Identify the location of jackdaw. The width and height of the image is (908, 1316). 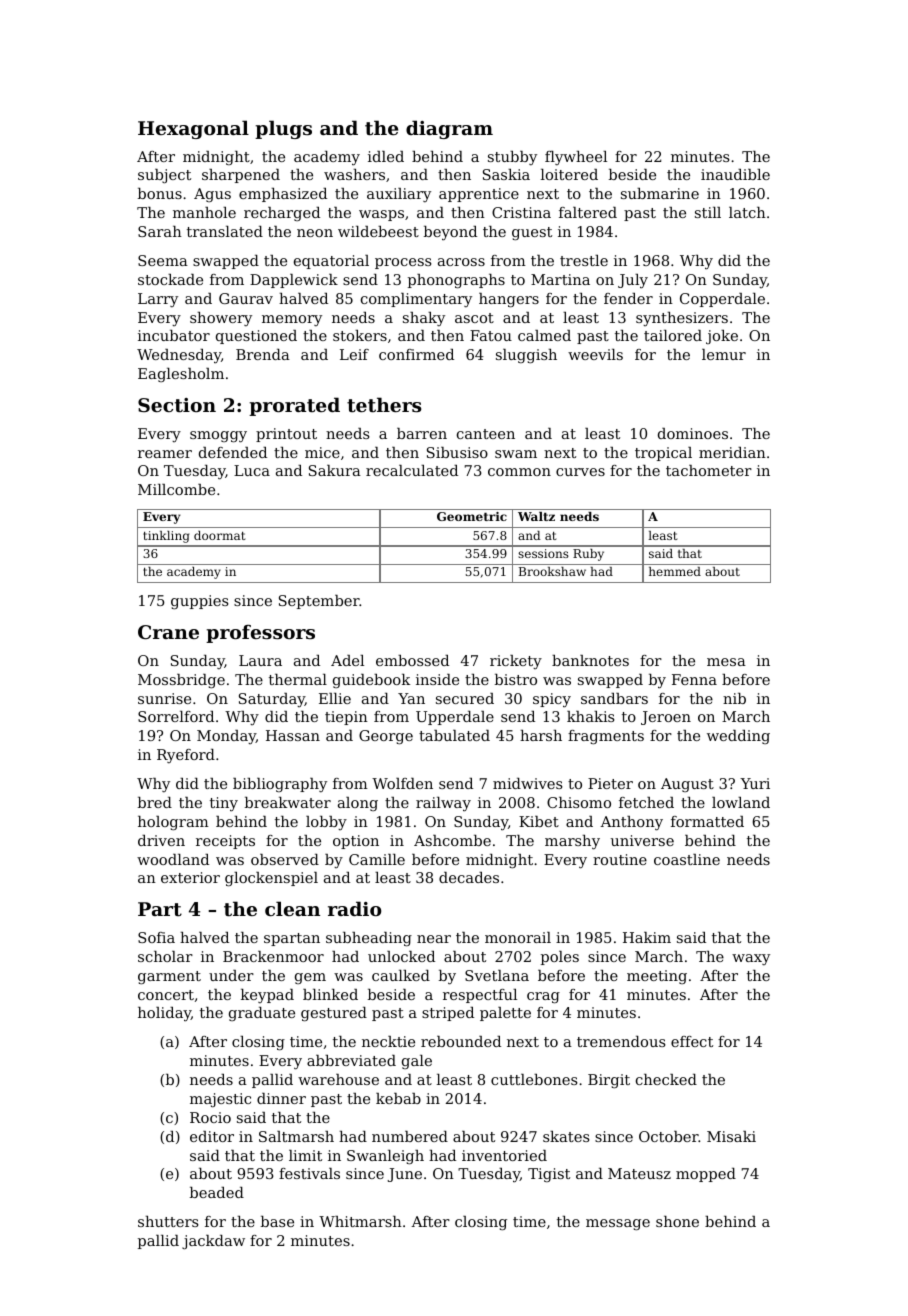
(213, 1242).
